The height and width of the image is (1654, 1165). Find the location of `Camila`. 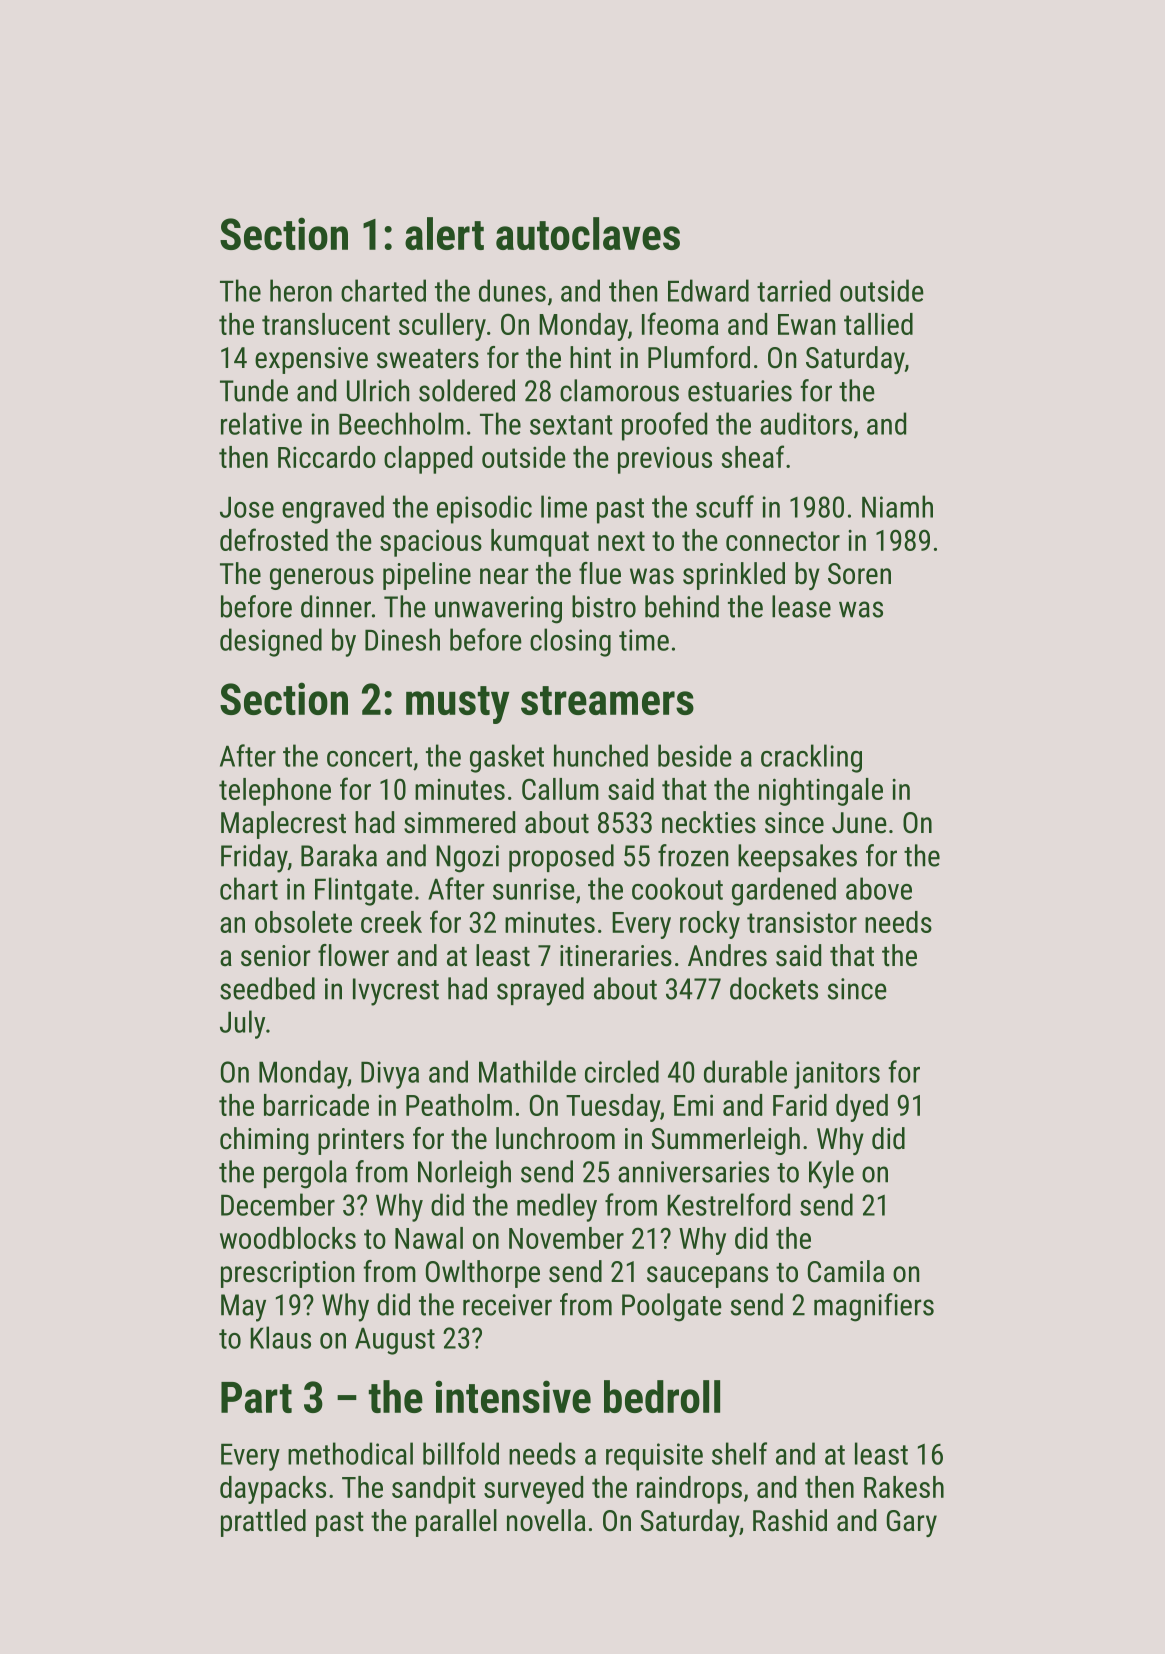

Camila is located at coordinates (846, 1271).
